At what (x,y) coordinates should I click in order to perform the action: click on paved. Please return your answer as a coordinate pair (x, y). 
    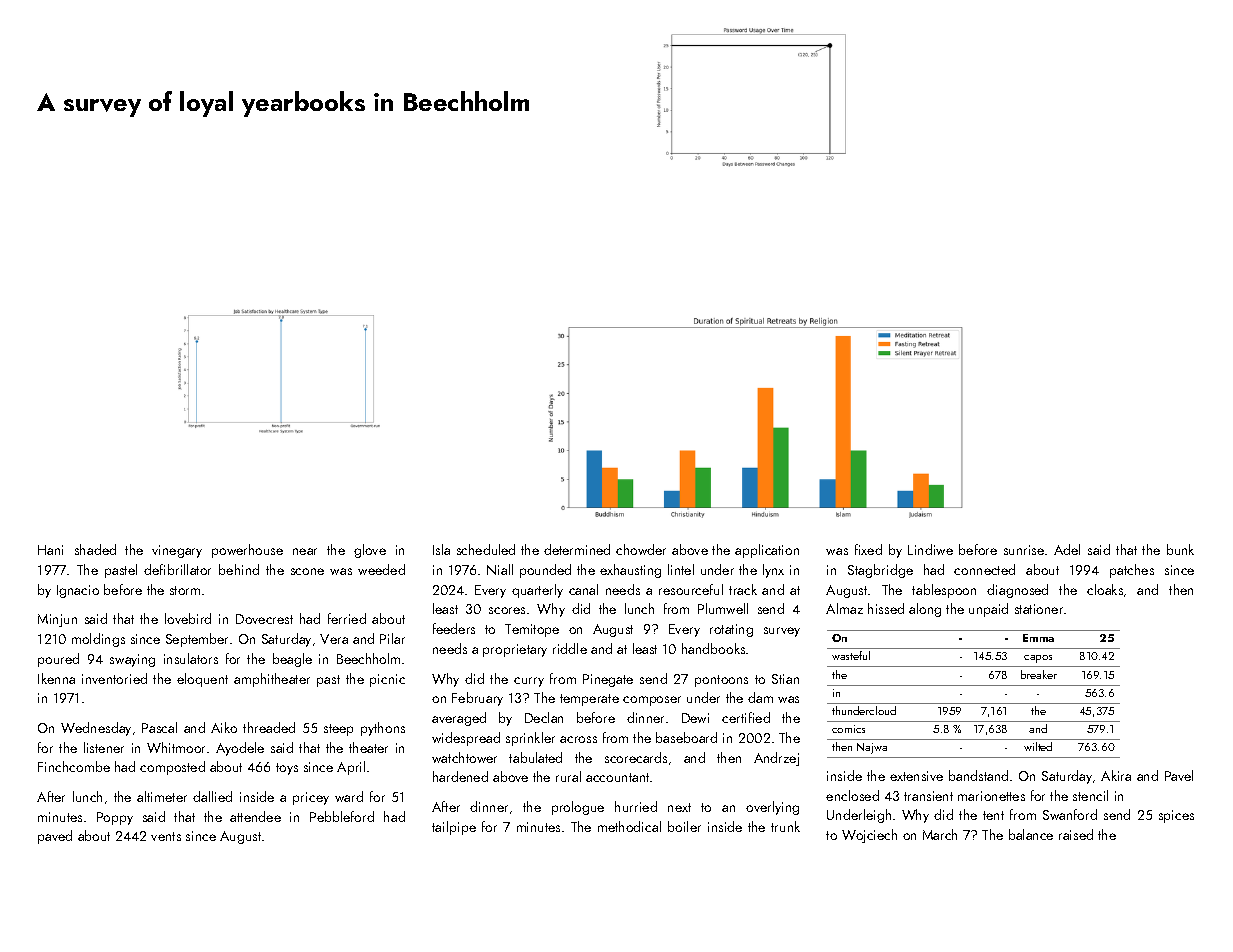
    Looking at the image, I should click on (55, 837).
